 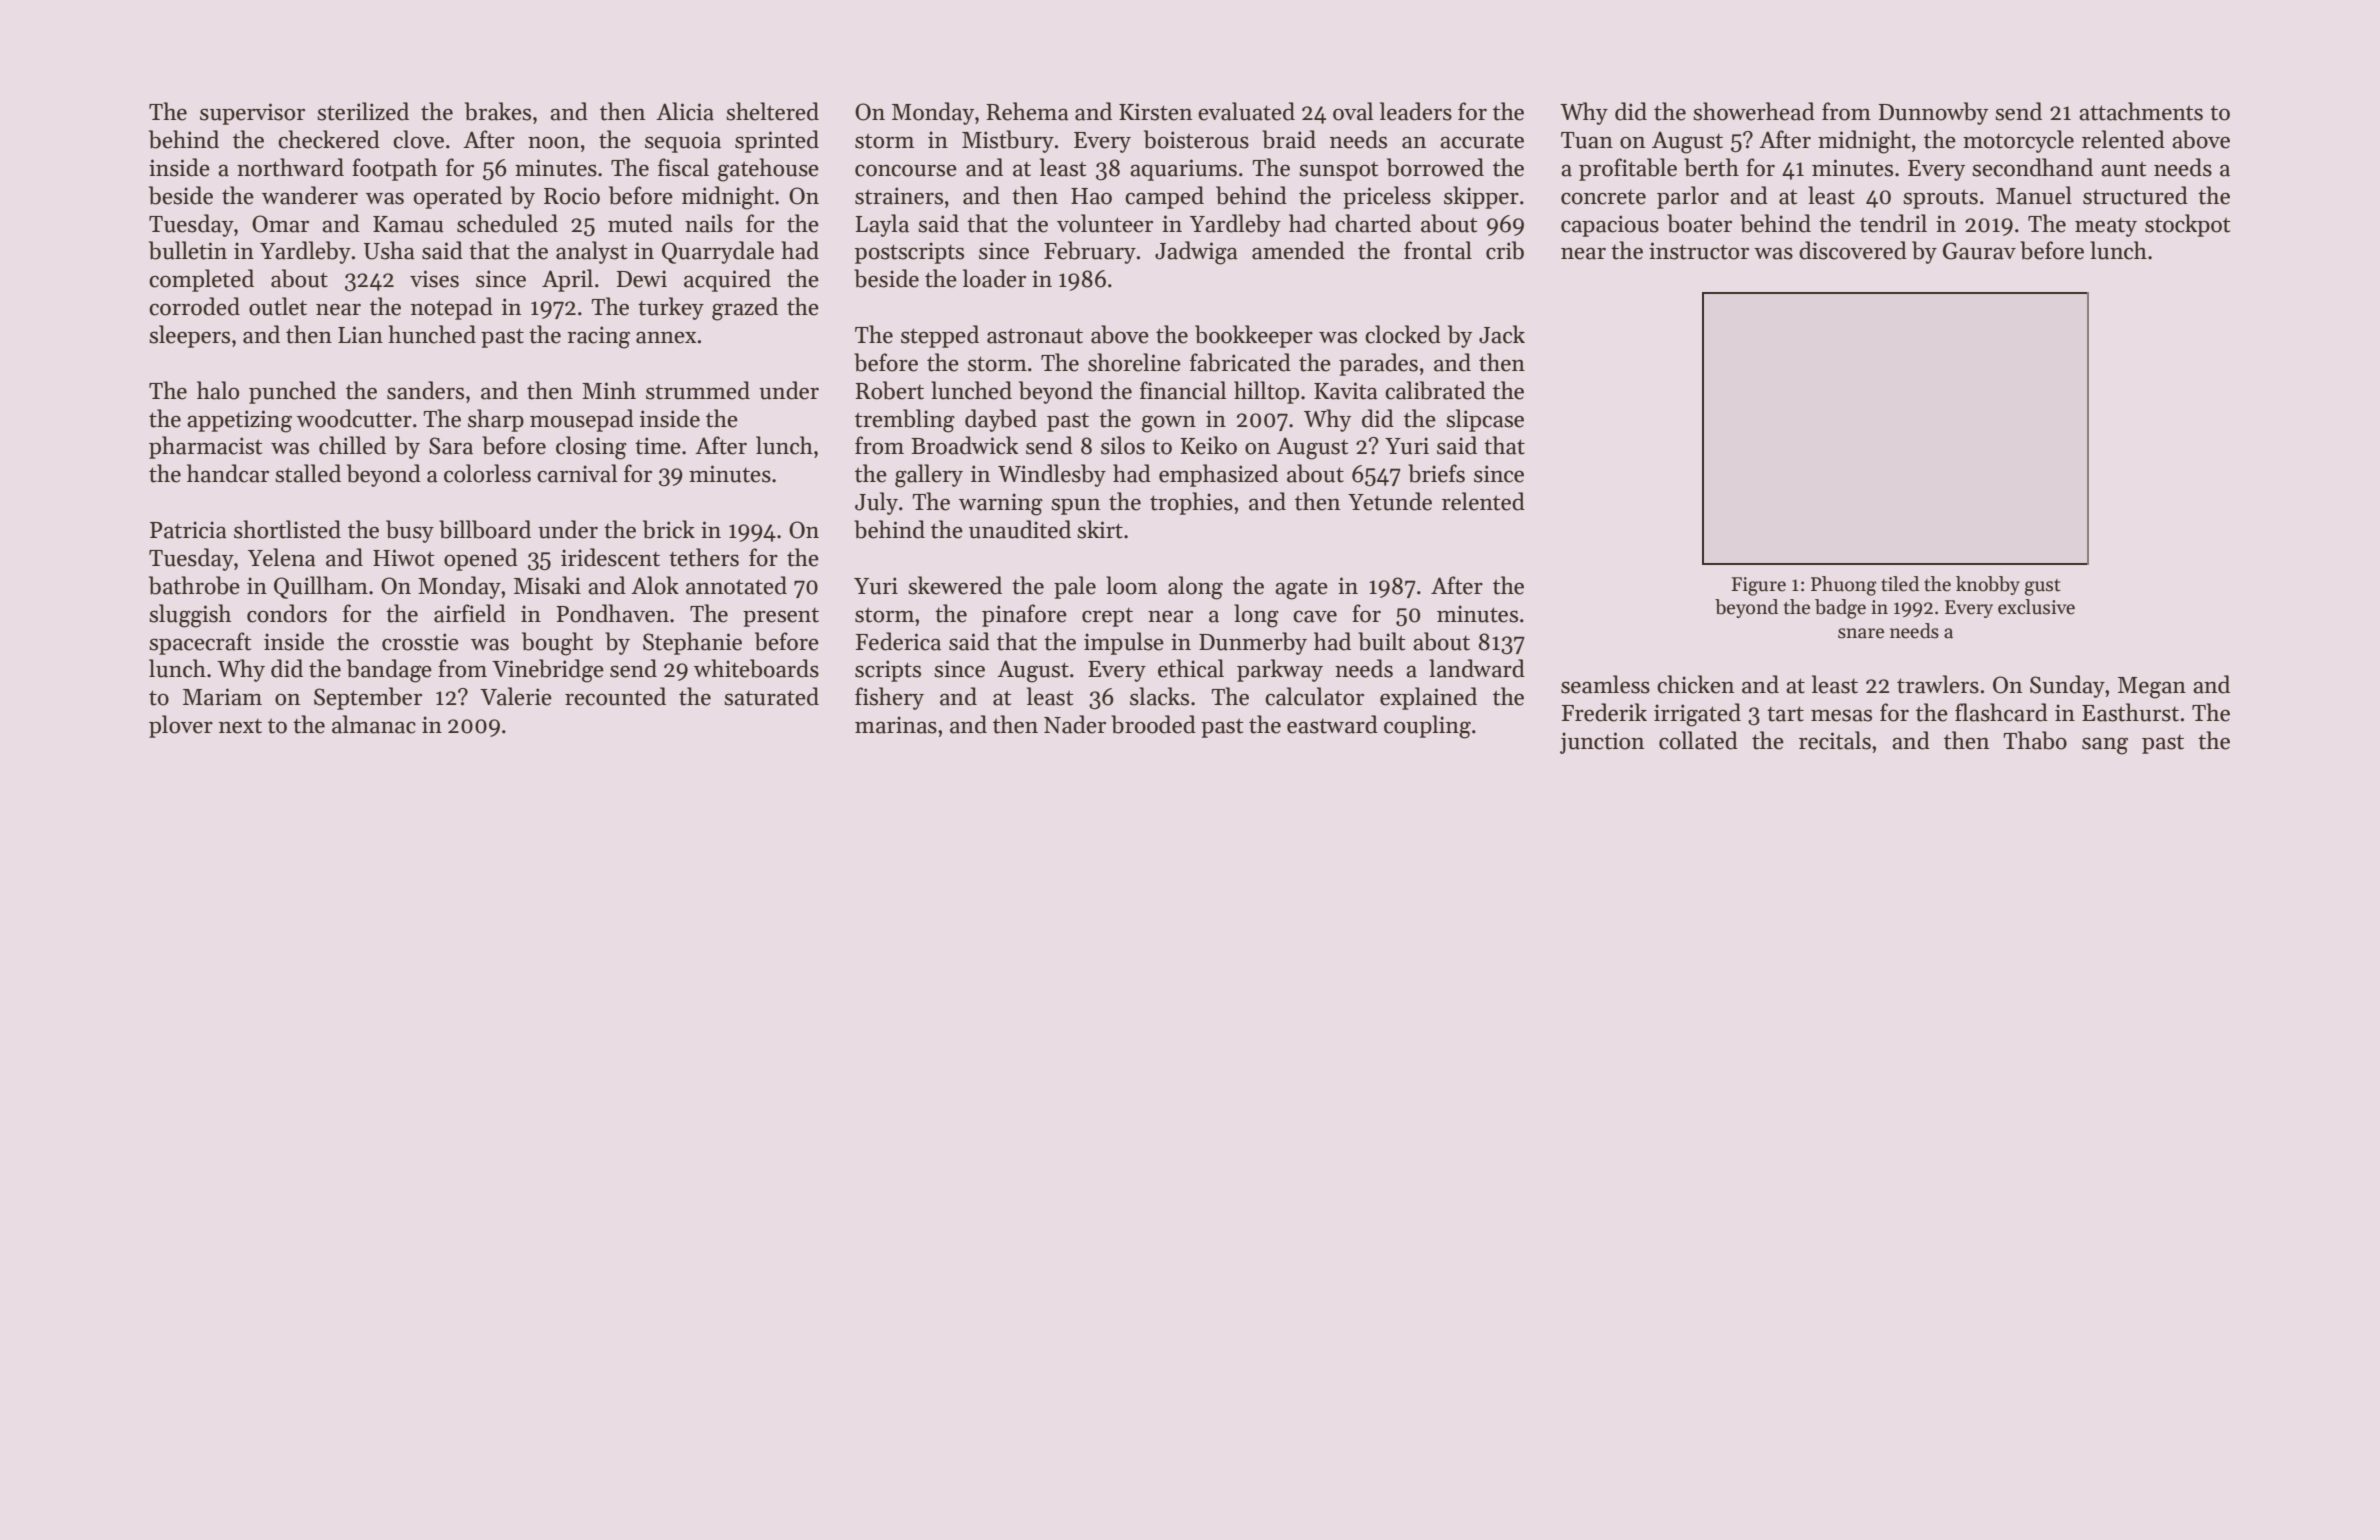 I want to click on slipcase, so click(x=1485, y=420).
